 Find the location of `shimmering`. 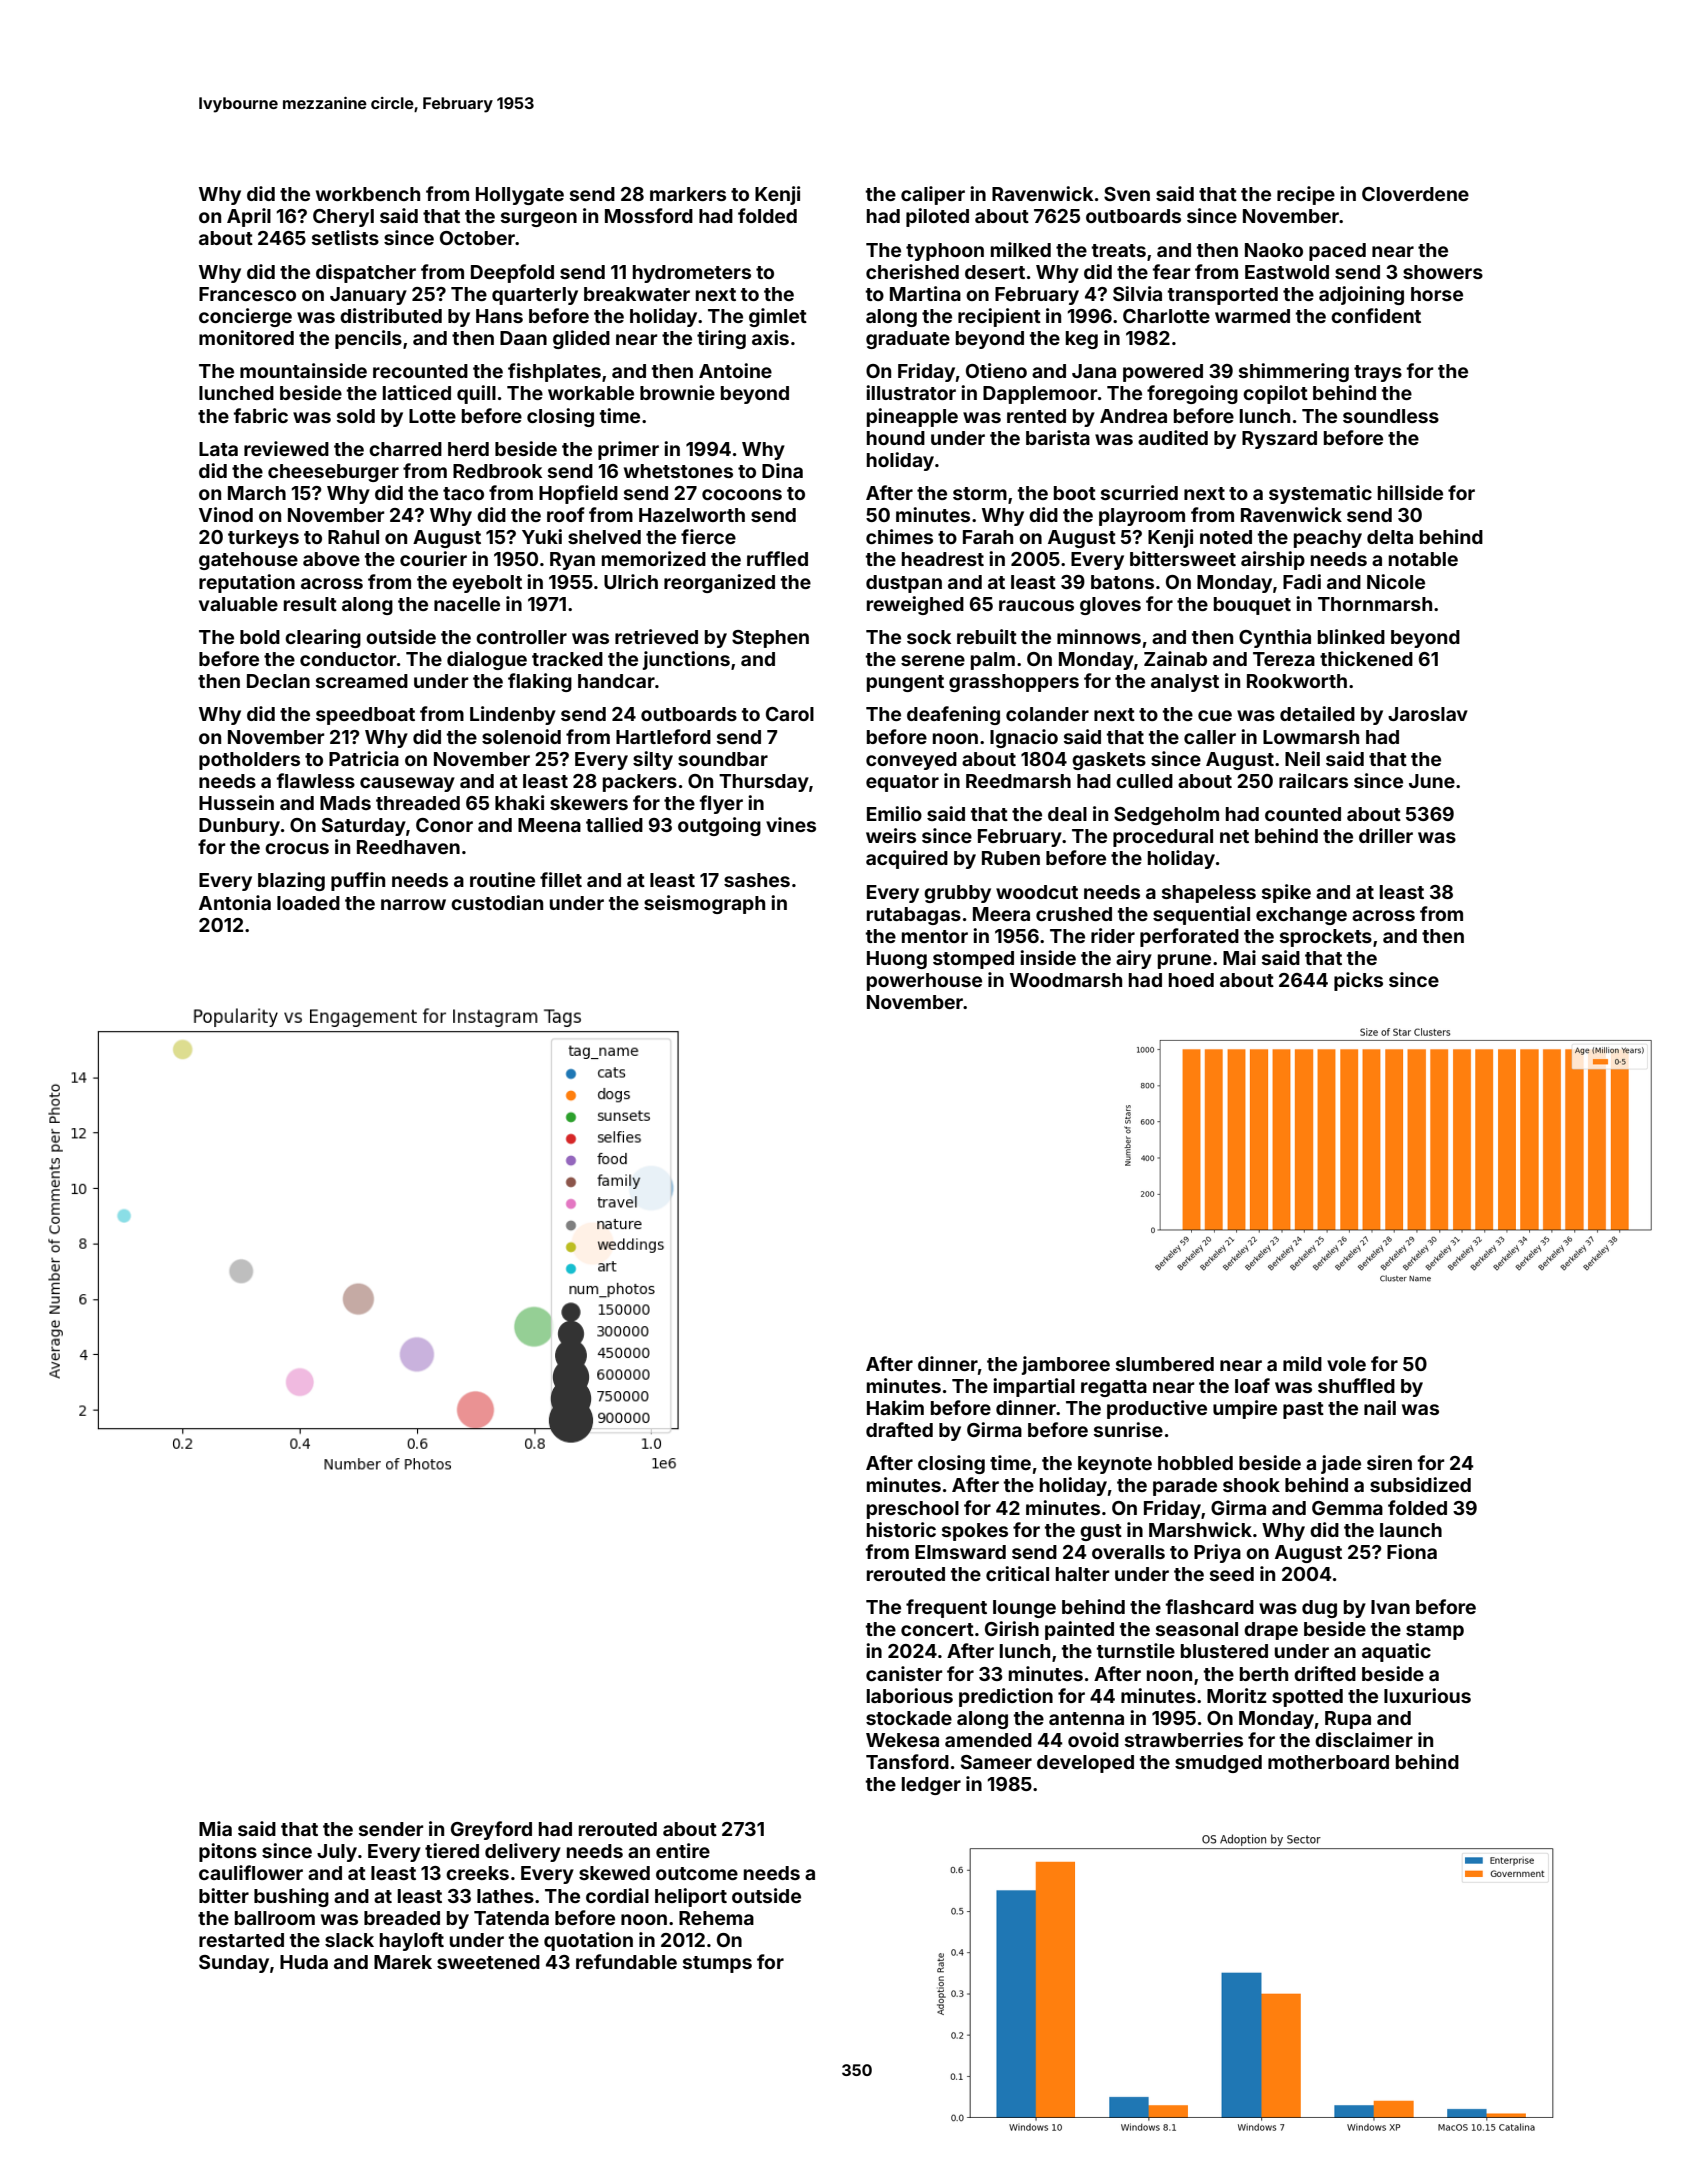

shimmering is located at coordinates (1294, 372).
